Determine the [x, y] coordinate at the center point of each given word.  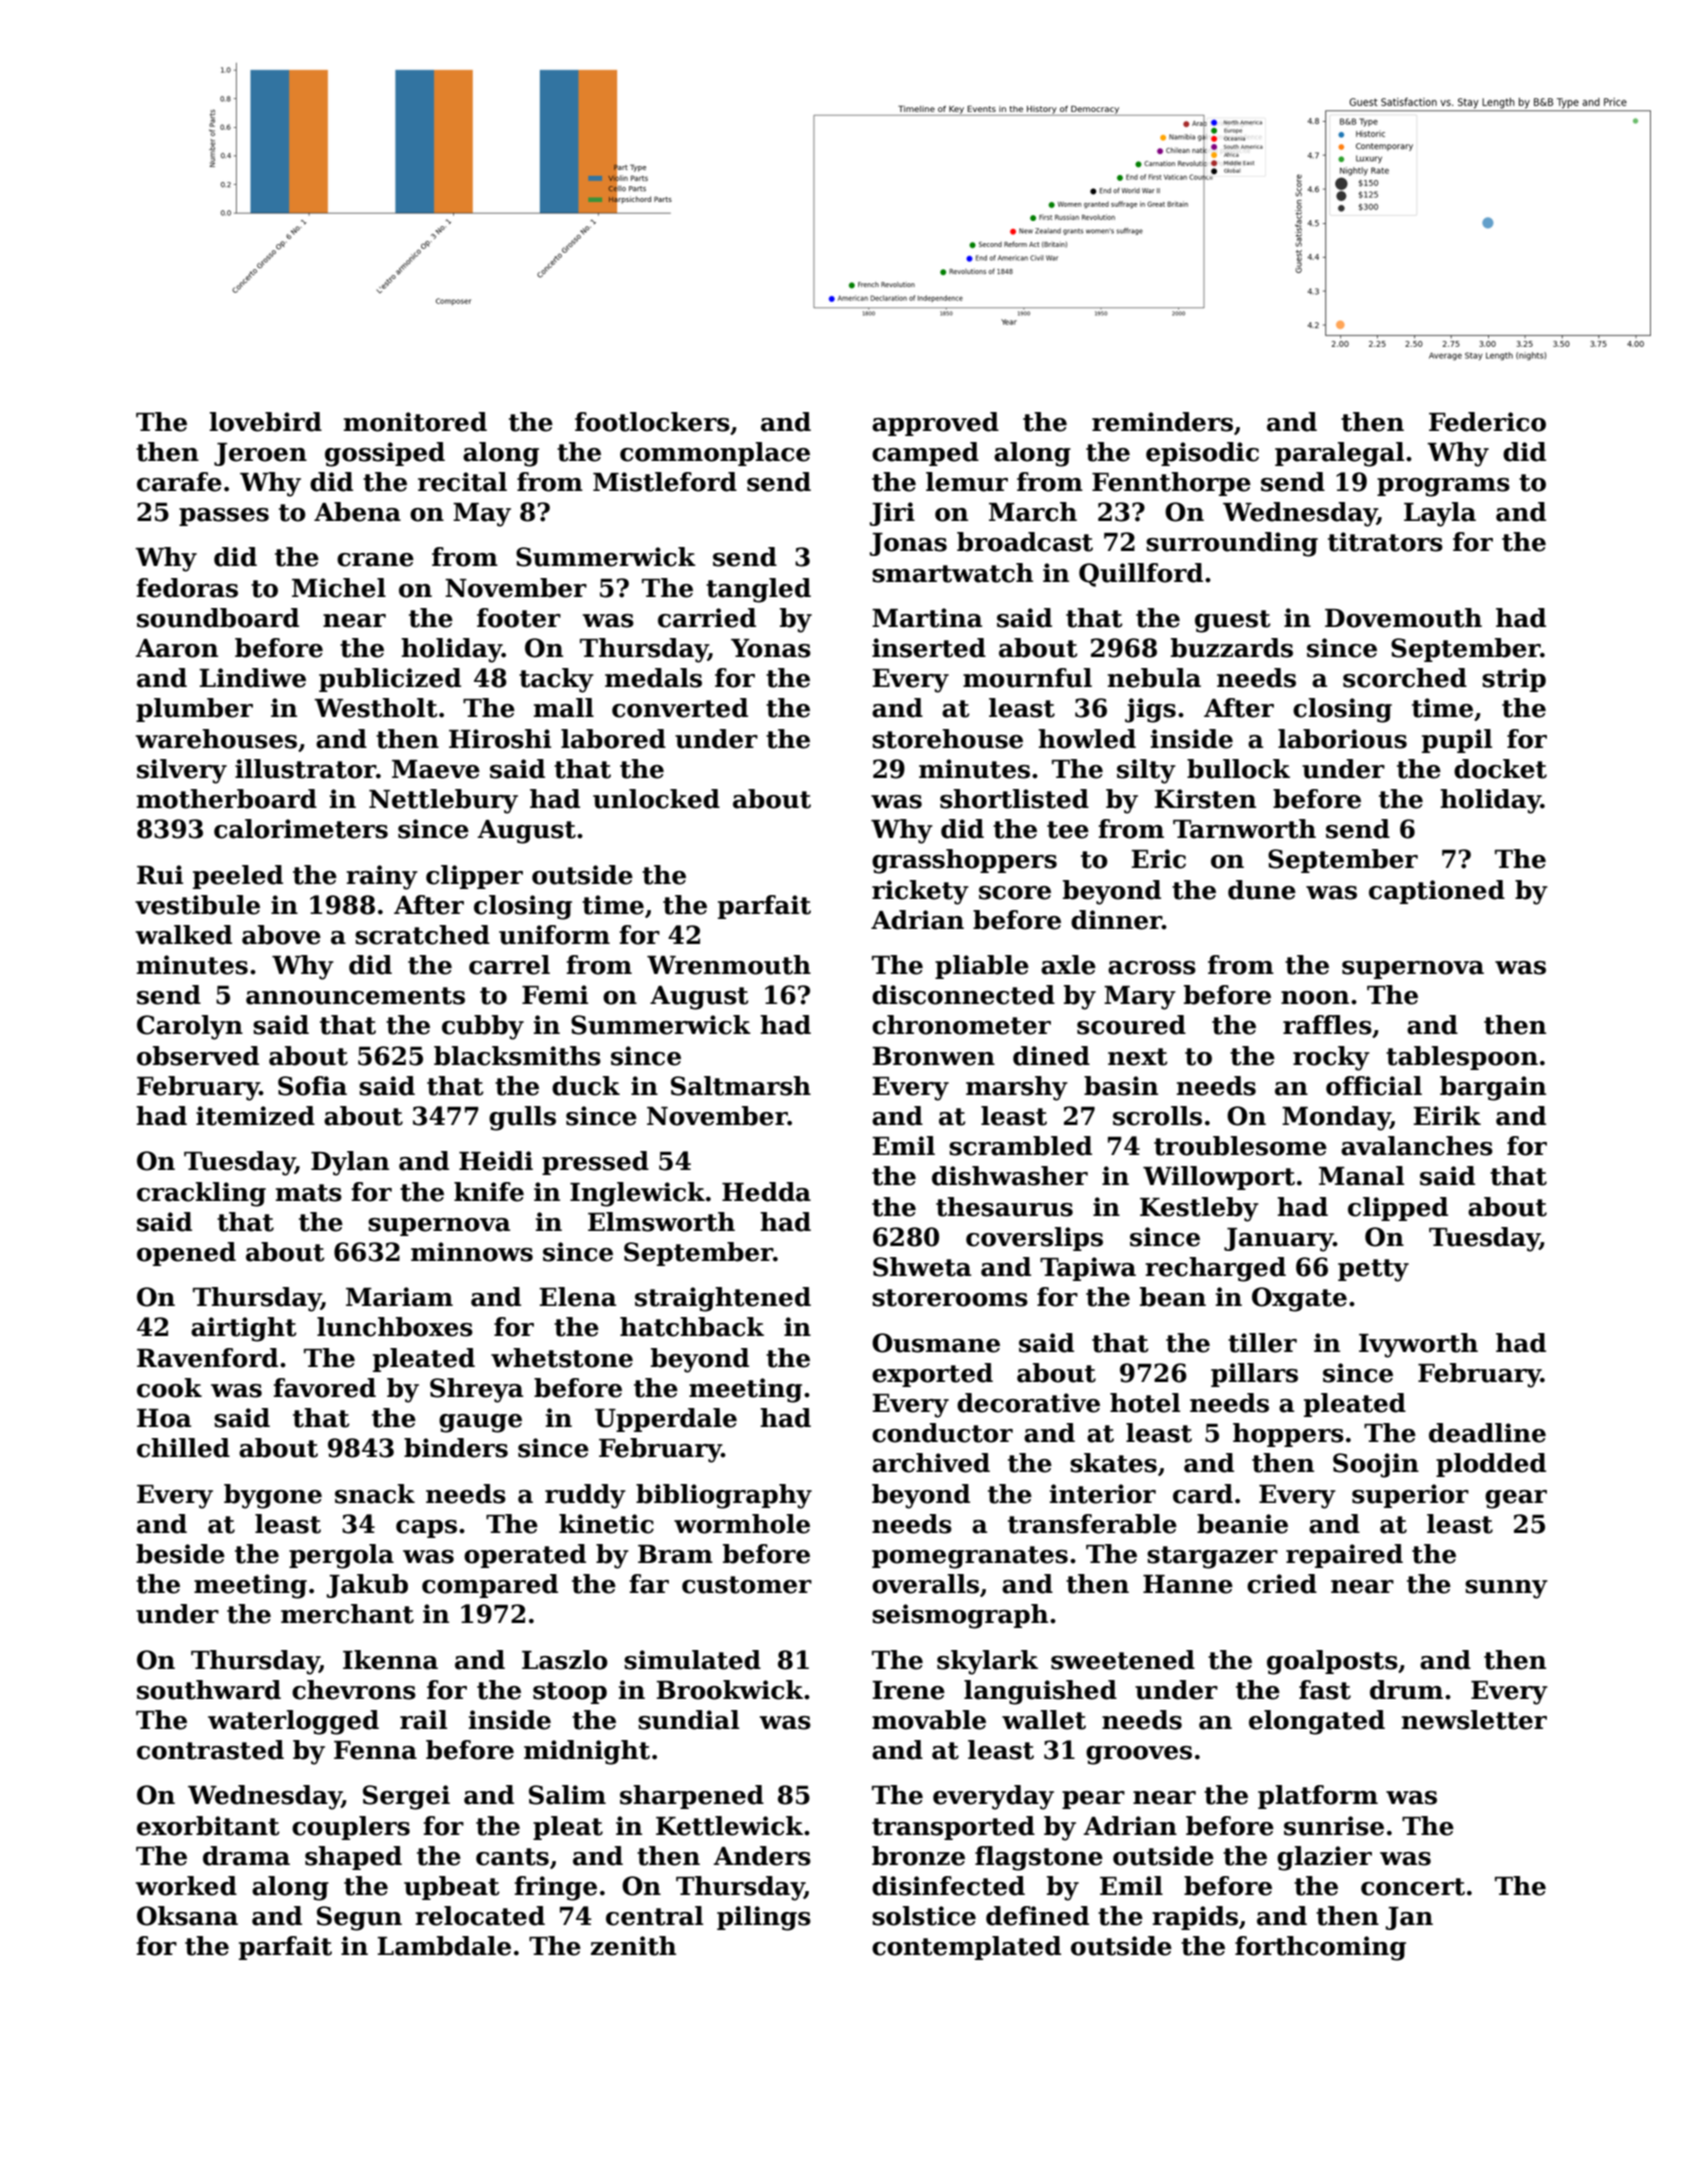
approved [935, 424]
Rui [160, 875]
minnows [472, 1252]
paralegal [1339, 454]
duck [586, 1086]
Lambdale [444, 1946]
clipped [1398, 1209]
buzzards [1232, 648]
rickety [920, 892]
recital [462, 482]
